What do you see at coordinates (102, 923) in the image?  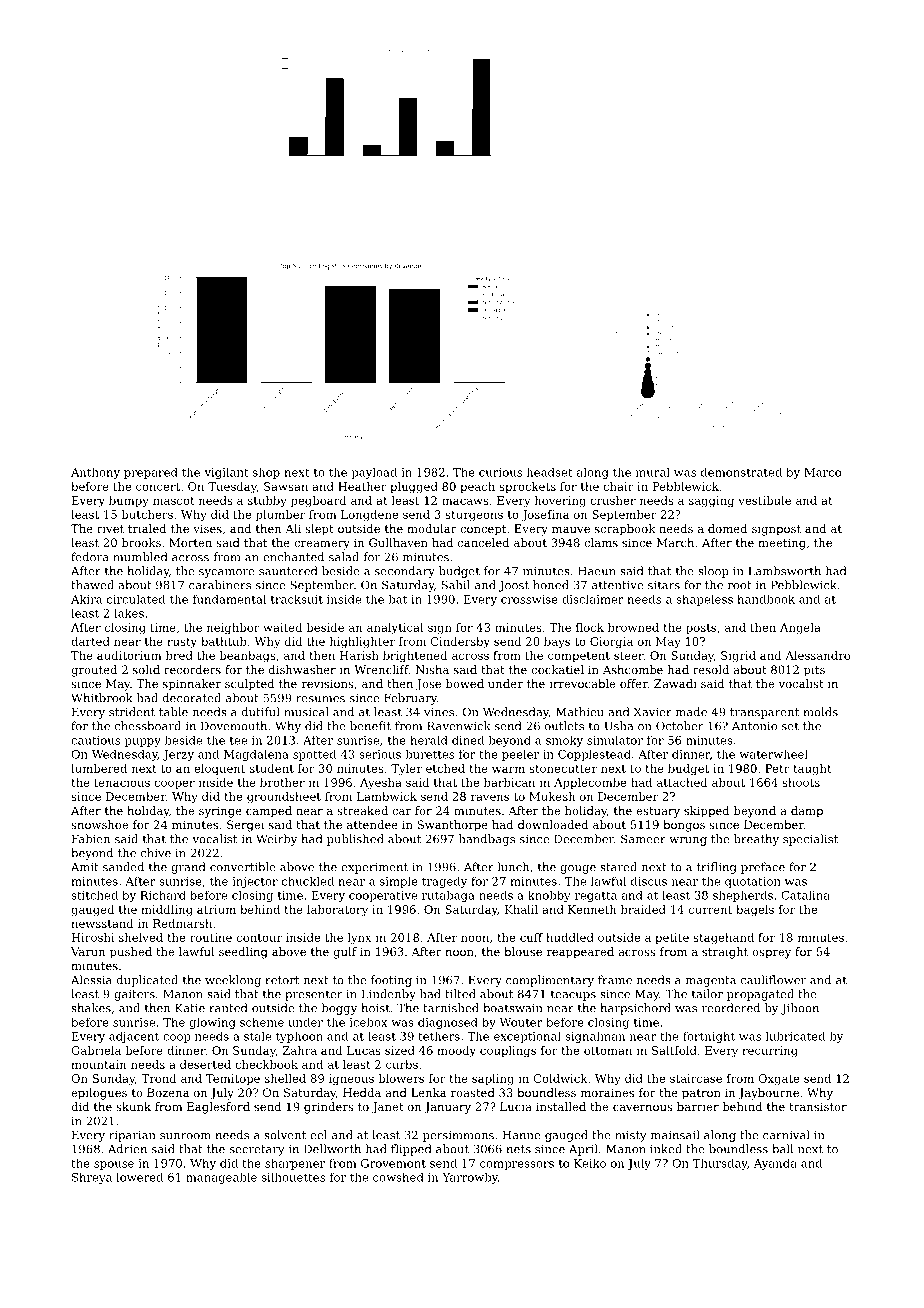 I see `newsstand` at bounding box center [102, 923].
